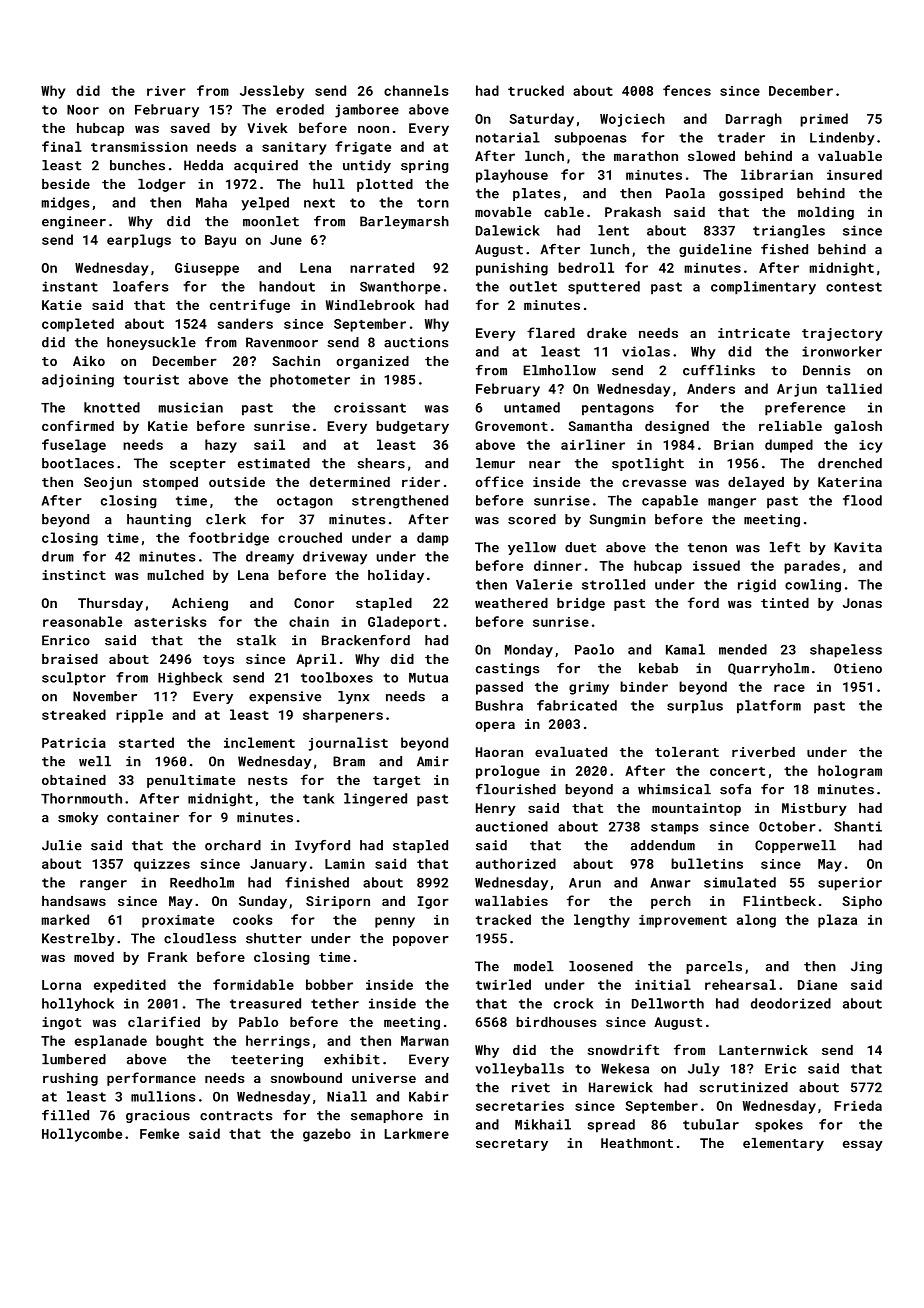  I want to click on channels, so click(416, 90).
